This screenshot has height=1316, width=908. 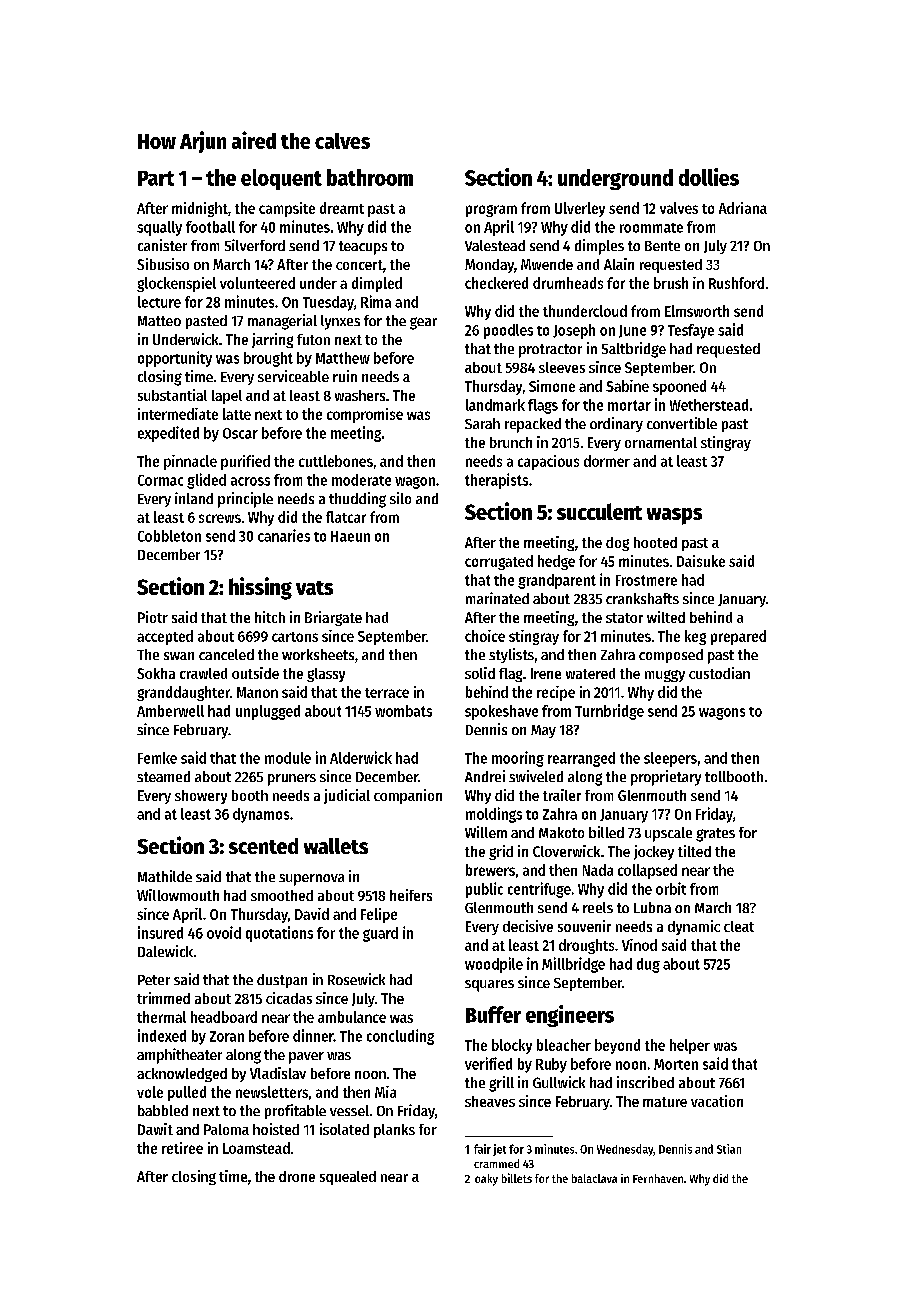 What do you see at coordinates (201, 797) in the screenshot?
I see `showery` at bounding box center [201, 797].
